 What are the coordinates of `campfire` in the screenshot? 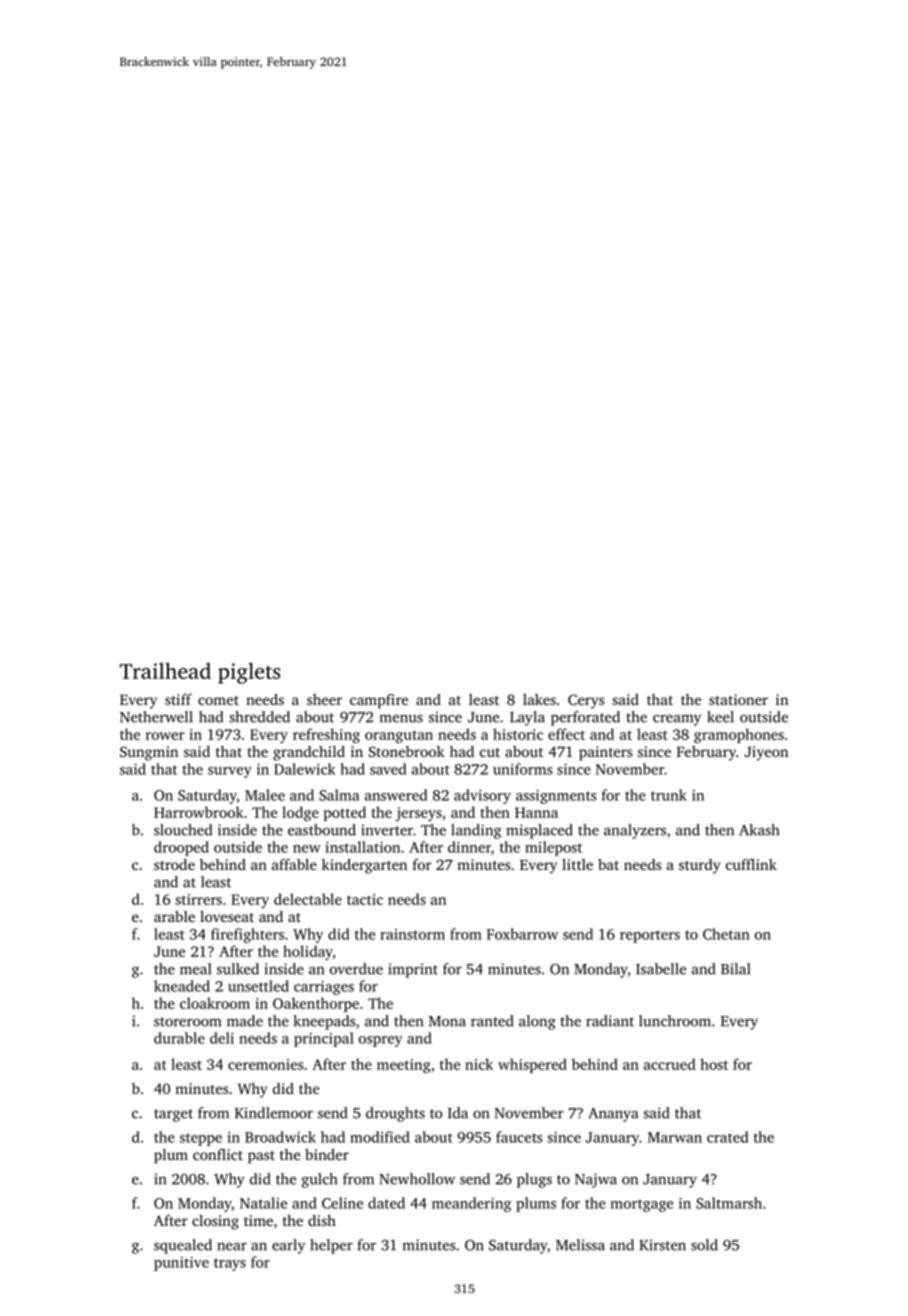 It's located at (379, 701).
